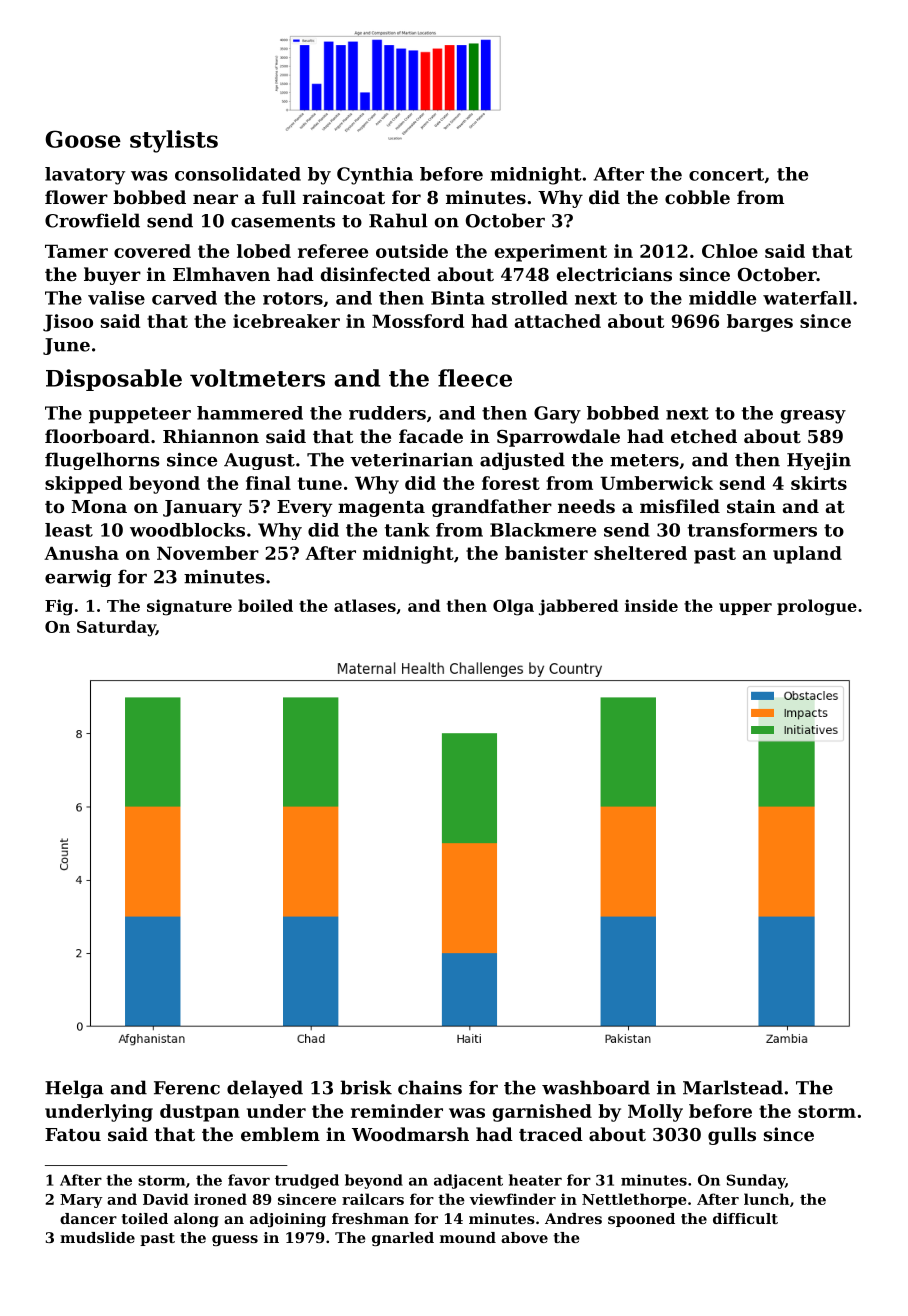 The height and width of the screenshot is (1316, 908). I want to click on concert, so click(726, 174).
